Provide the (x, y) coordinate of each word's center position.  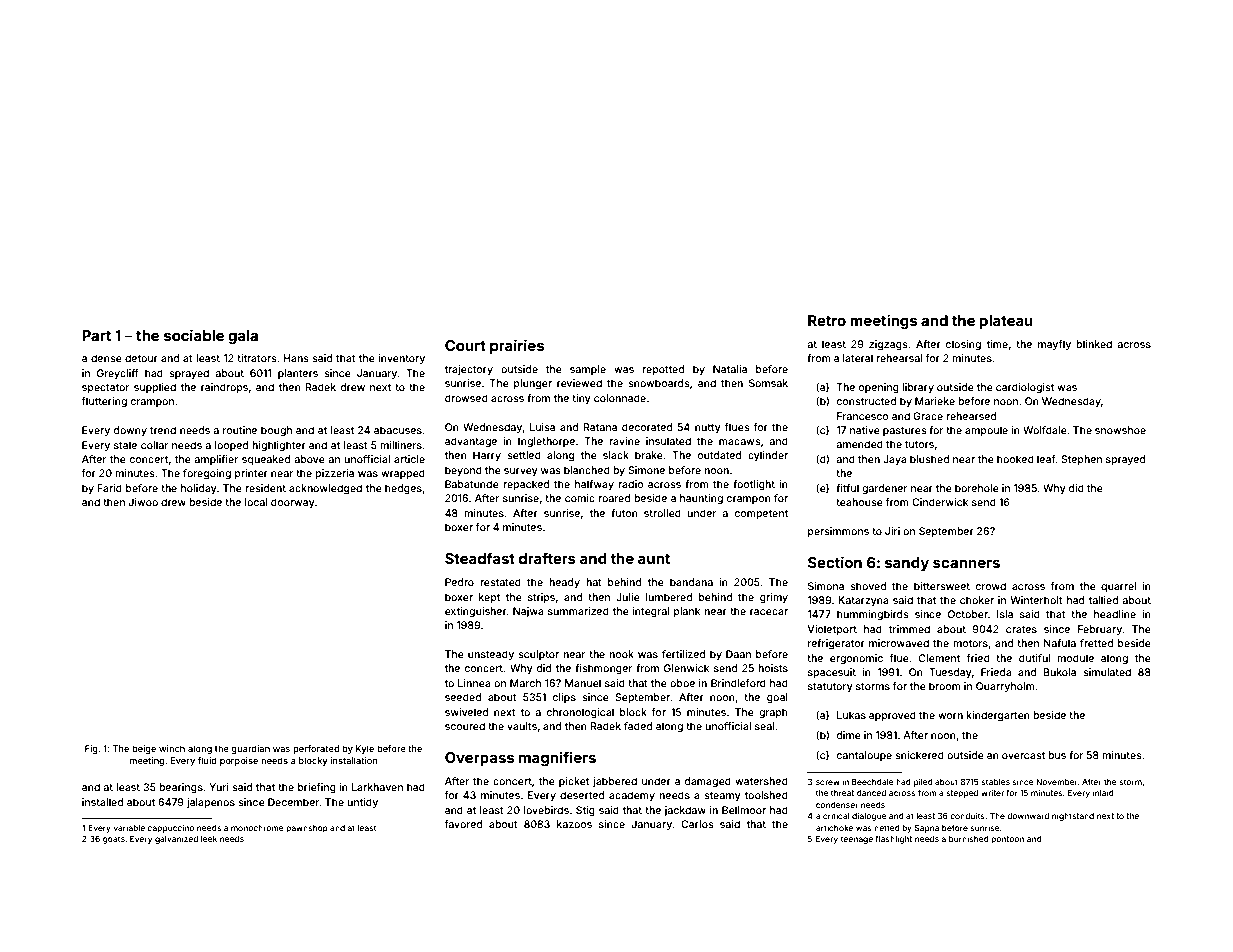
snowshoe (1120, 430)
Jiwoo (143, 502)
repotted (663, 370)
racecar (769, 612)
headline (1115, 614)
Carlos (697, 824)
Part (96, 335)
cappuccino (170, 829)
